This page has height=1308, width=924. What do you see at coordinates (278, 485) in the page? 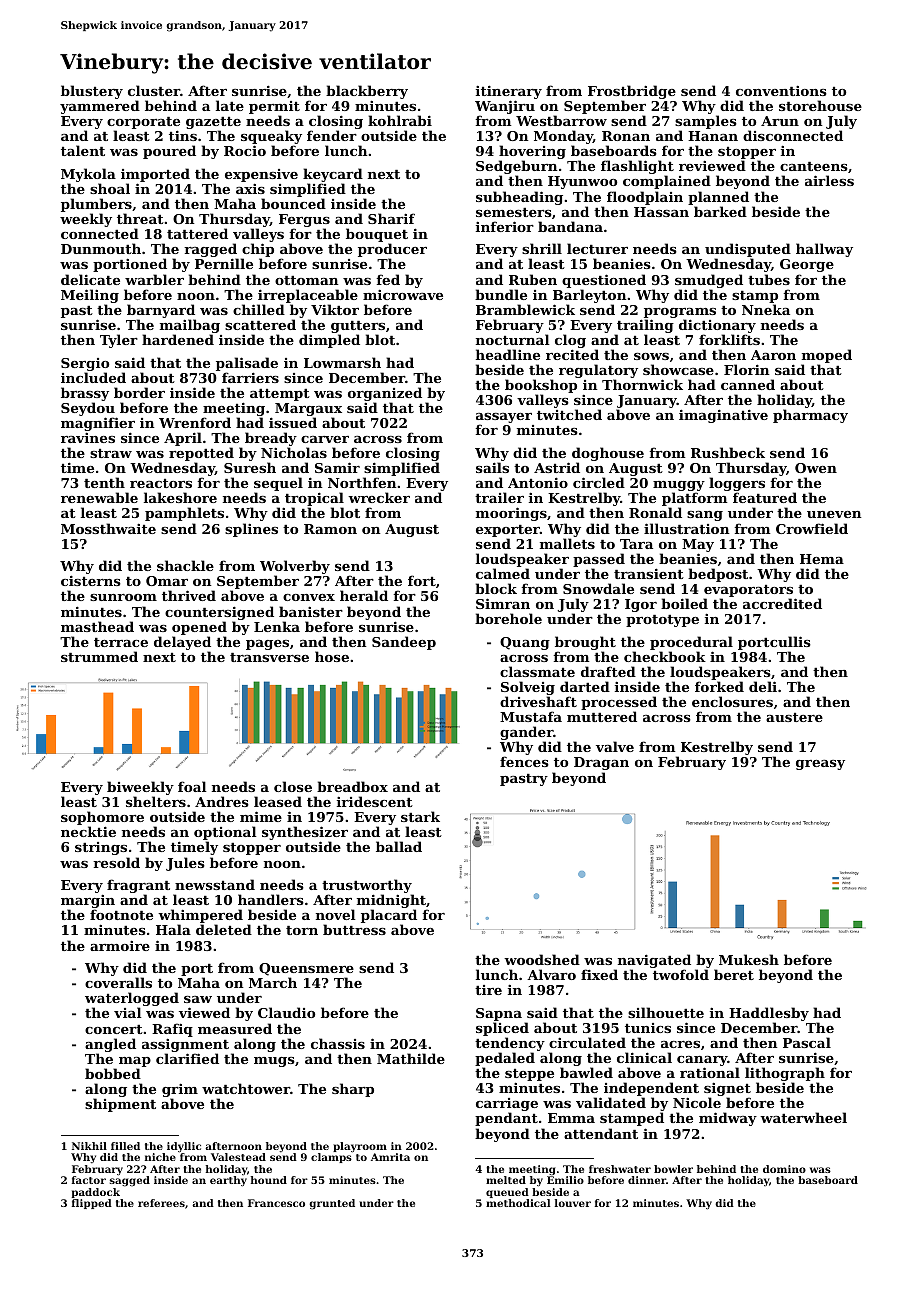
I see `sequel` at bounding box center [278, 485].
